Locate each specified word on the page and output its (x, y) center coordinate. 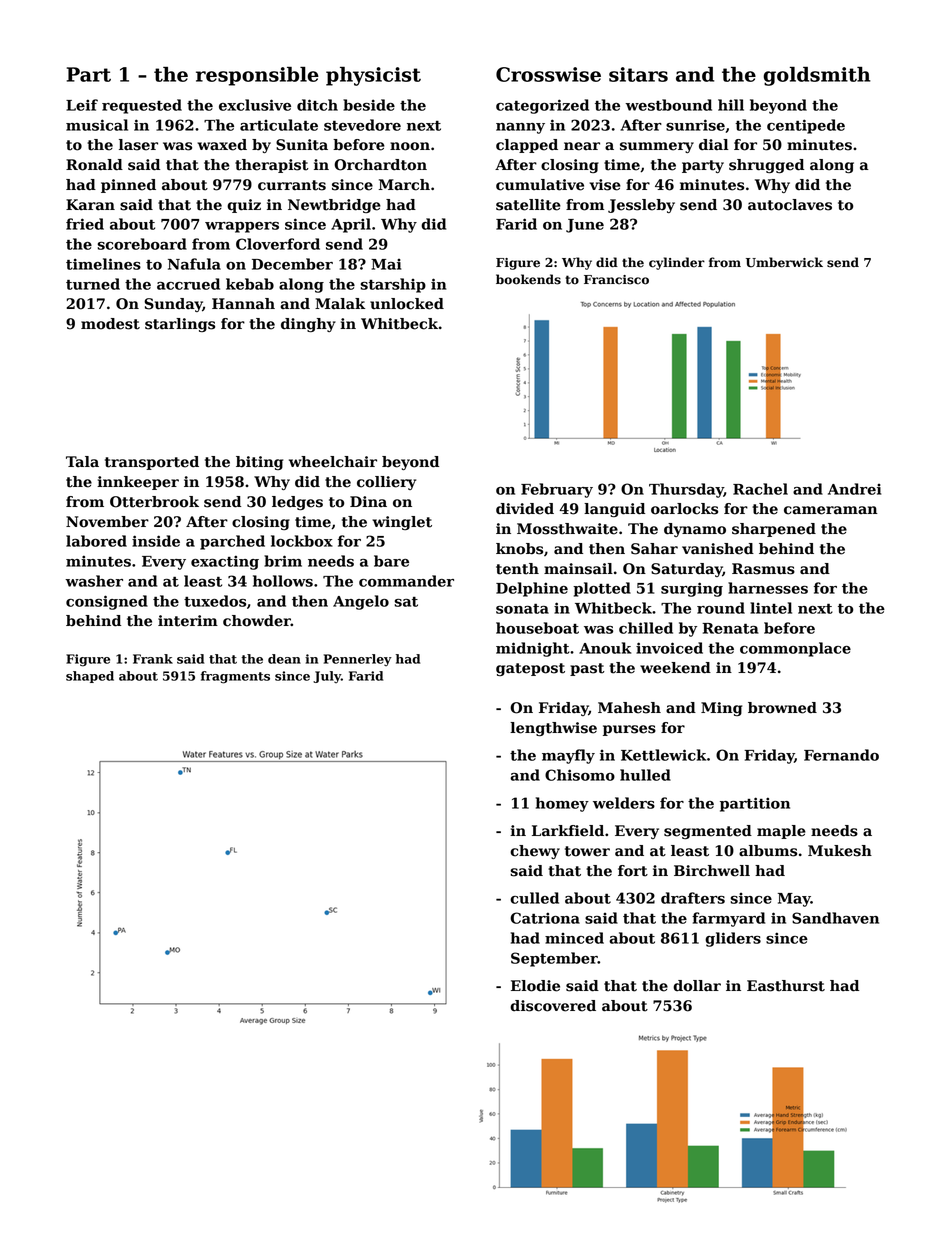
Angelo (361, 602)
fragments (235, 677)
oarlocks (684, 509)
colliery (386, 483)
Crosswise (548, 74)
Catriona (545, 918)
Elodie (535, 986)
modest (110, 324)
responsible (257, 76)
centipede (806, 126)
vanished (718, 549)
